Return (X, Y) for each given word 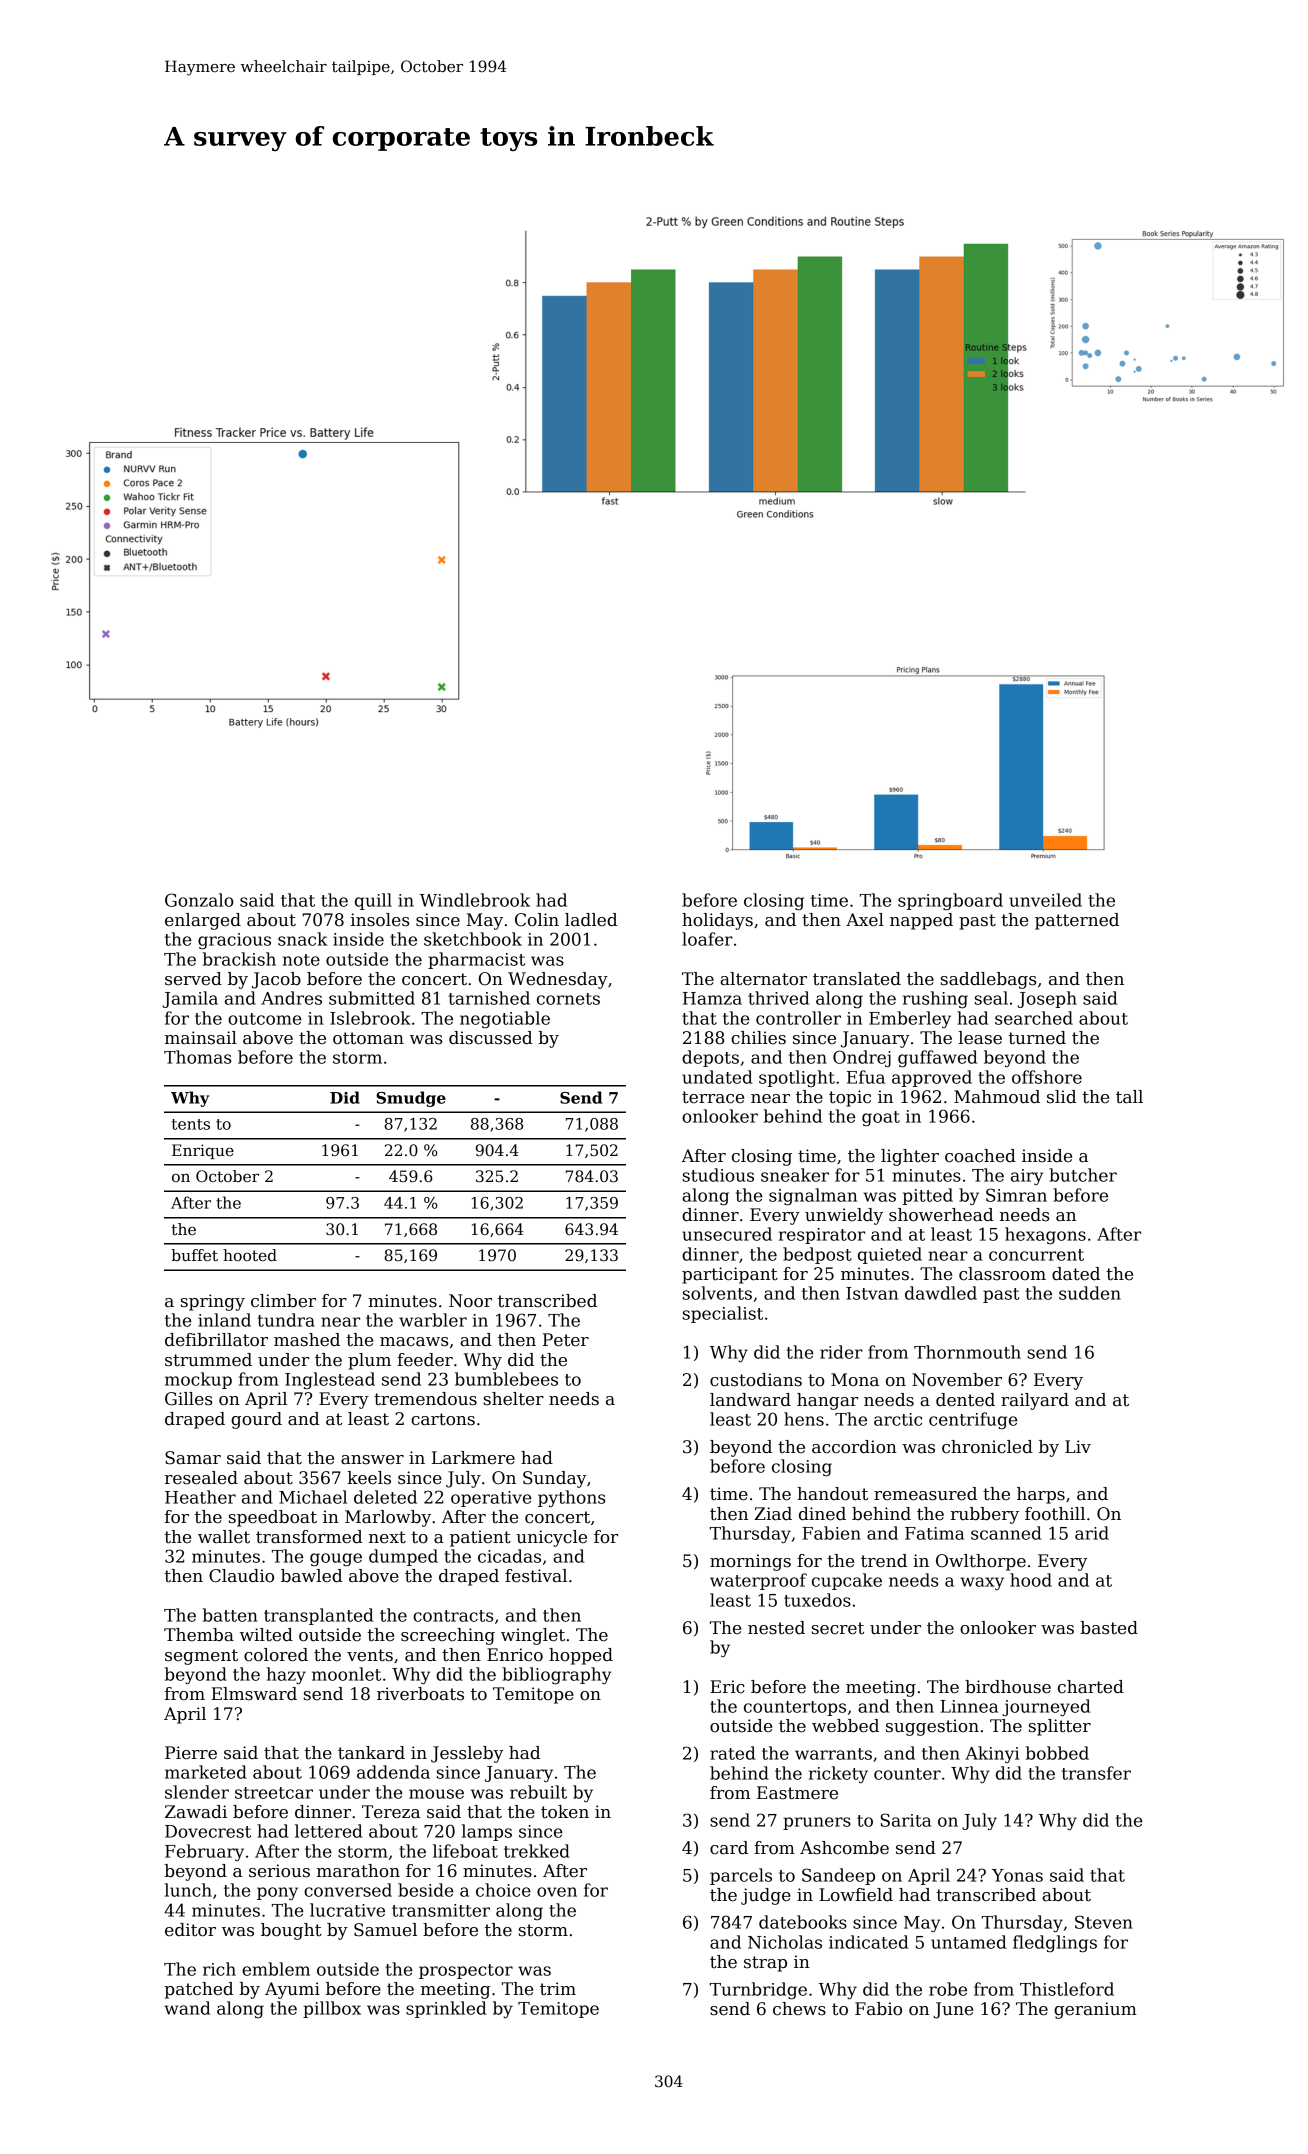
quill (373, 901)
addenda (393, 1772)
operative (491, 1499)
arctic (898, 1419)
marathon (358, 1871)
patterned (1077, 921)
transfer (1096, 1773)
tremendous (425, 1399)
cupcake (847, 1581)
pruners (817, 1823)
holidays (717, 921)
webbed (845, 1726)
